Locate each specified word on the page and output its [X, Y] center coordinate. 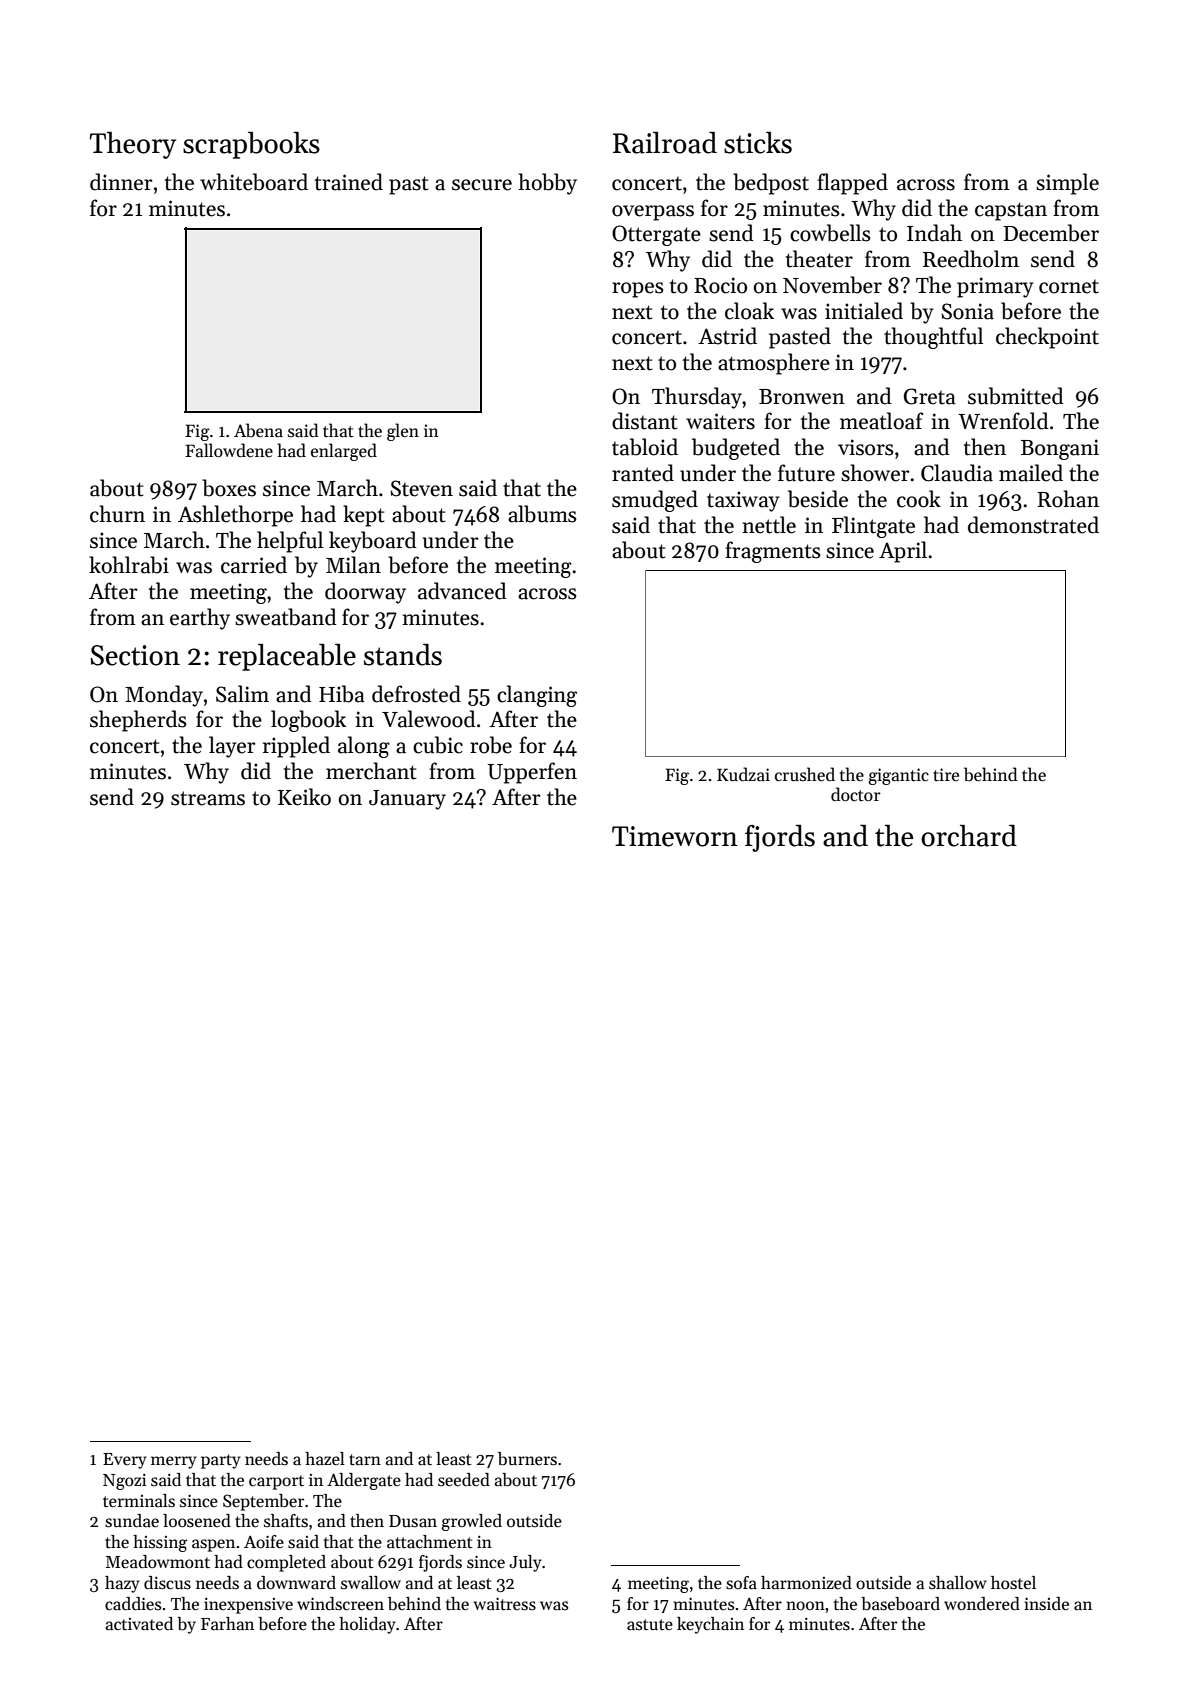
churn [117, 514]
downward [296, 1583]
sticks [758, 142]
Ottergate [656, 235]
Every [125, 1461]
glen [403, 432]
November [832, 285]
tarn [365, 1460]
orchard [969, 835]
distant [645, 421]
